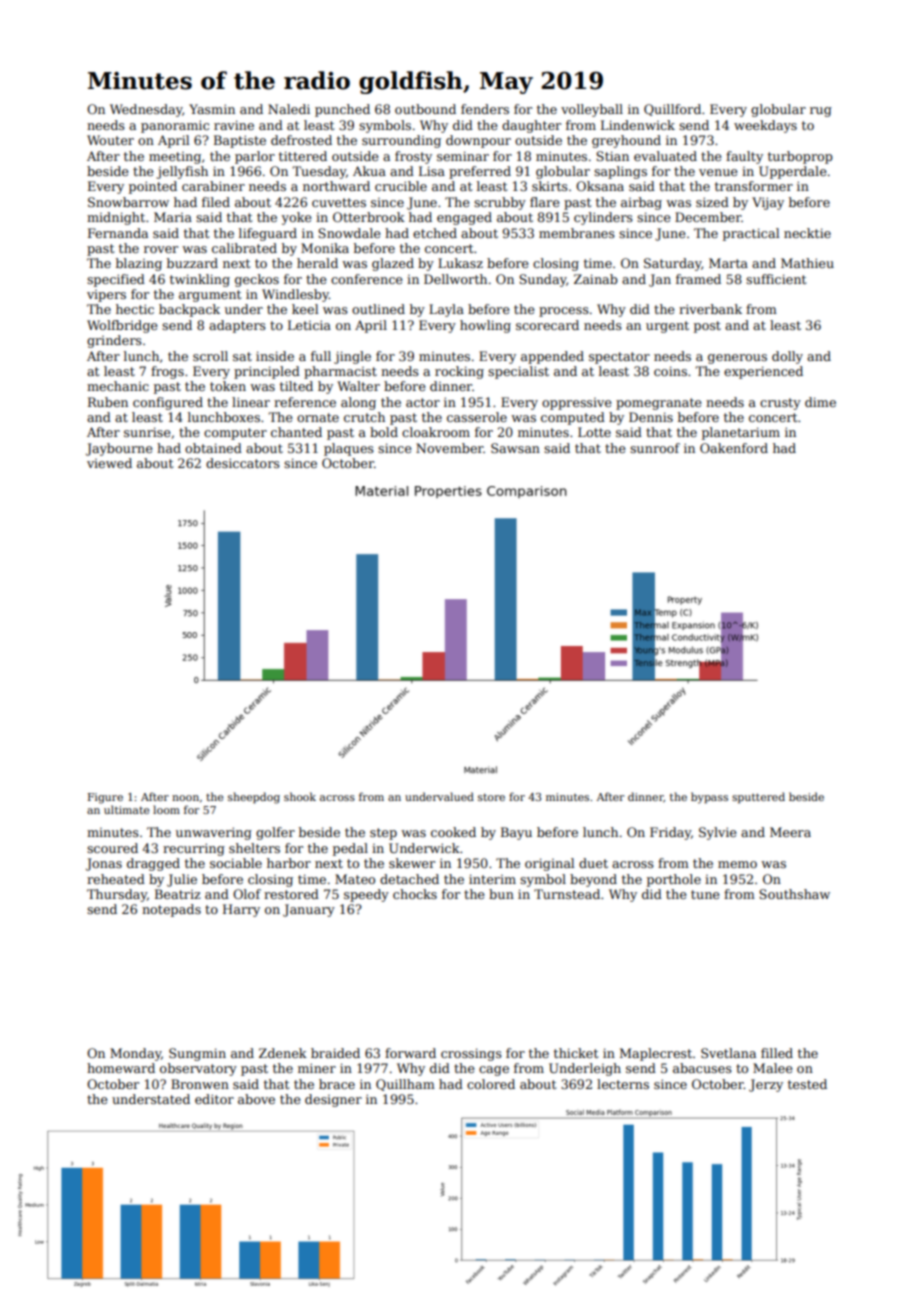 The width and height of the image is (924, 1308). I want to click on Jerzy, so click(766, 1085).
